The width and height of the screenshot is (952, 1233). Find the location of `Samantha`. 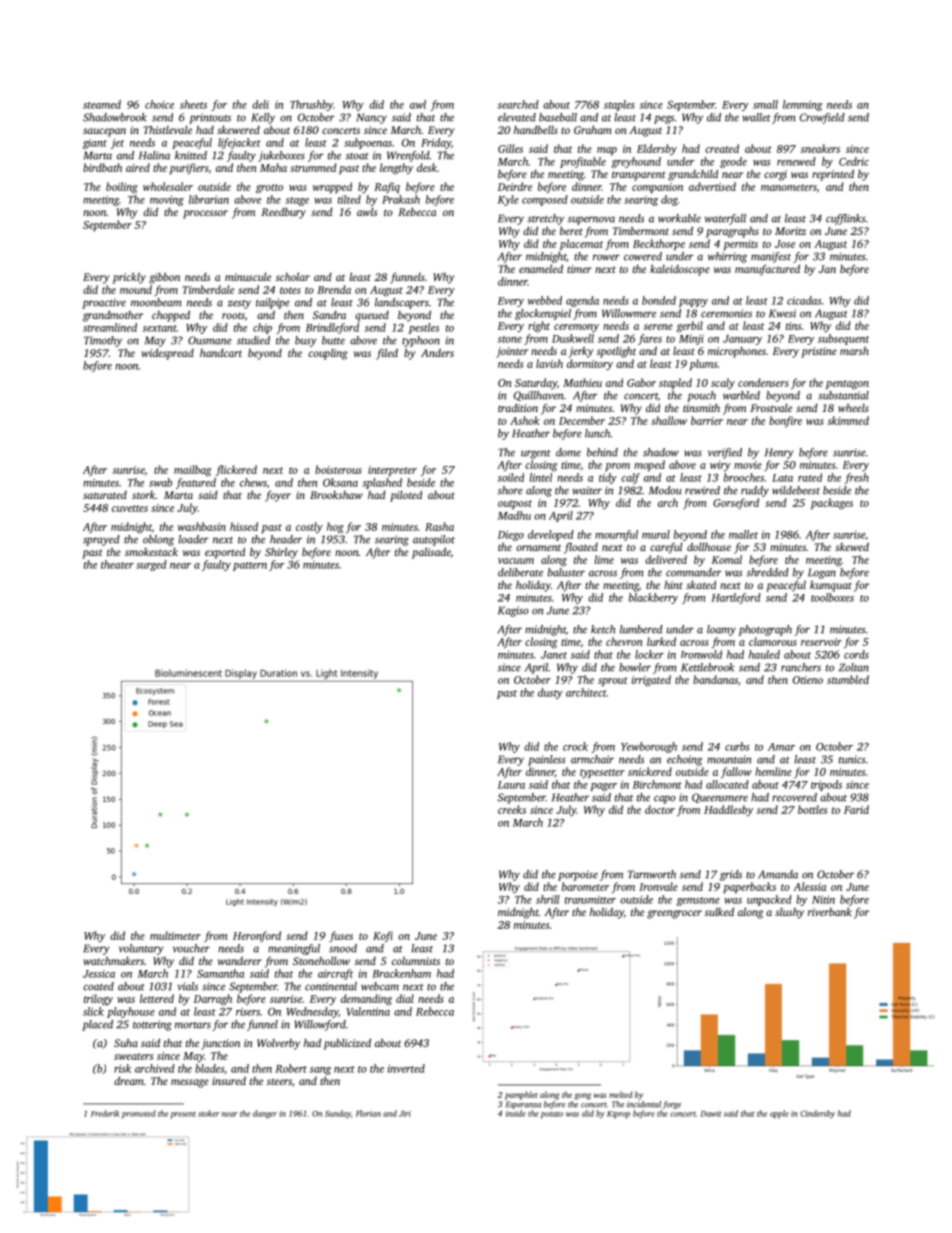

Samantha is located at coordinates (220, 973).
